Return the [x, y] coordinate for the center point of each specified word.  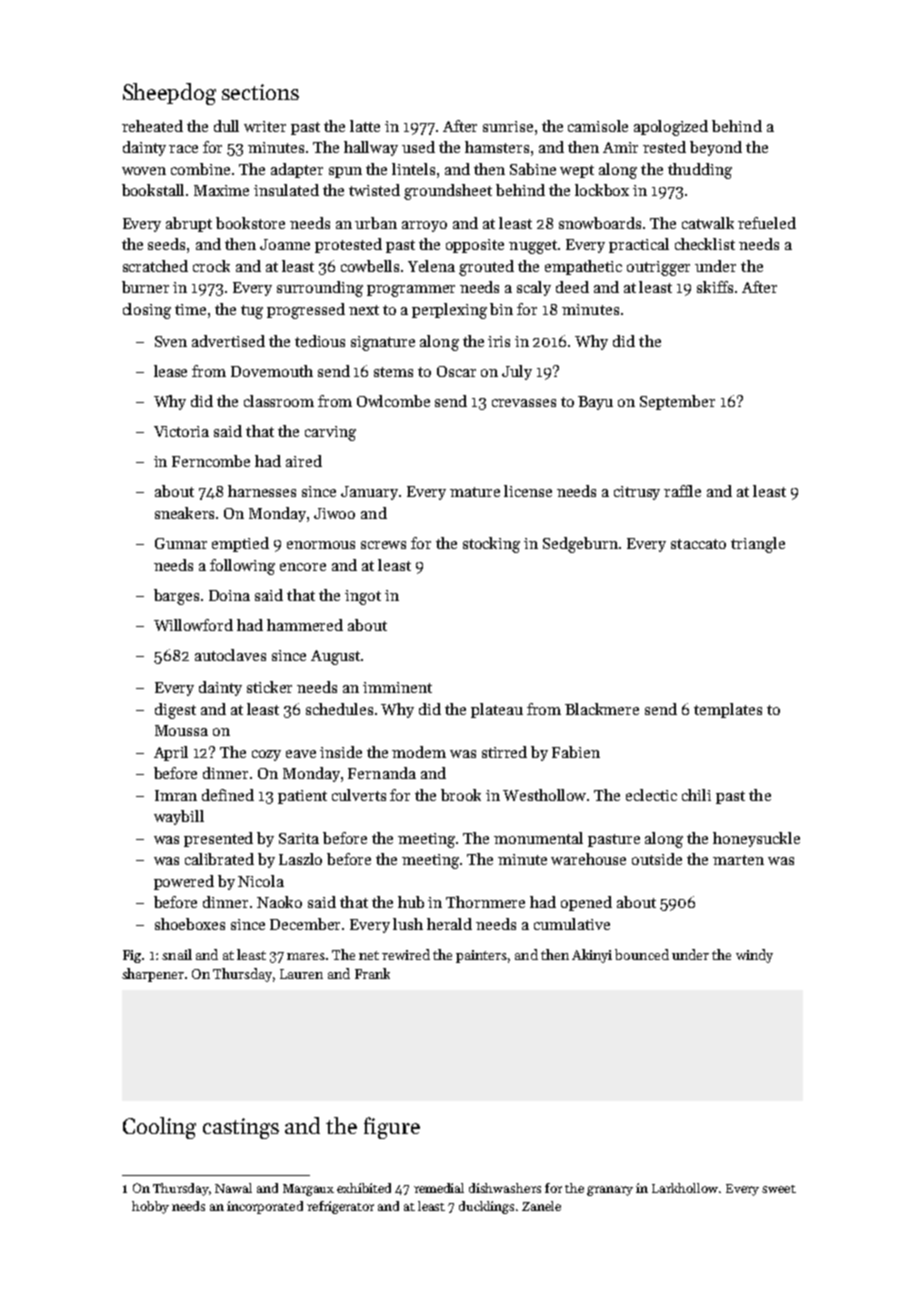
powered [184, 882]
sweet [779, 1189]
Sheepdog [169, 94]
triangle [758, 545]
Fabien [576, 752]
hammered [305, 625]
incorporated [265, 1207]
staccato [698, 544]
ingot [363, 597]
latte [365, 126]
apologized [671, 128]
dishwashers [505, 1188]
